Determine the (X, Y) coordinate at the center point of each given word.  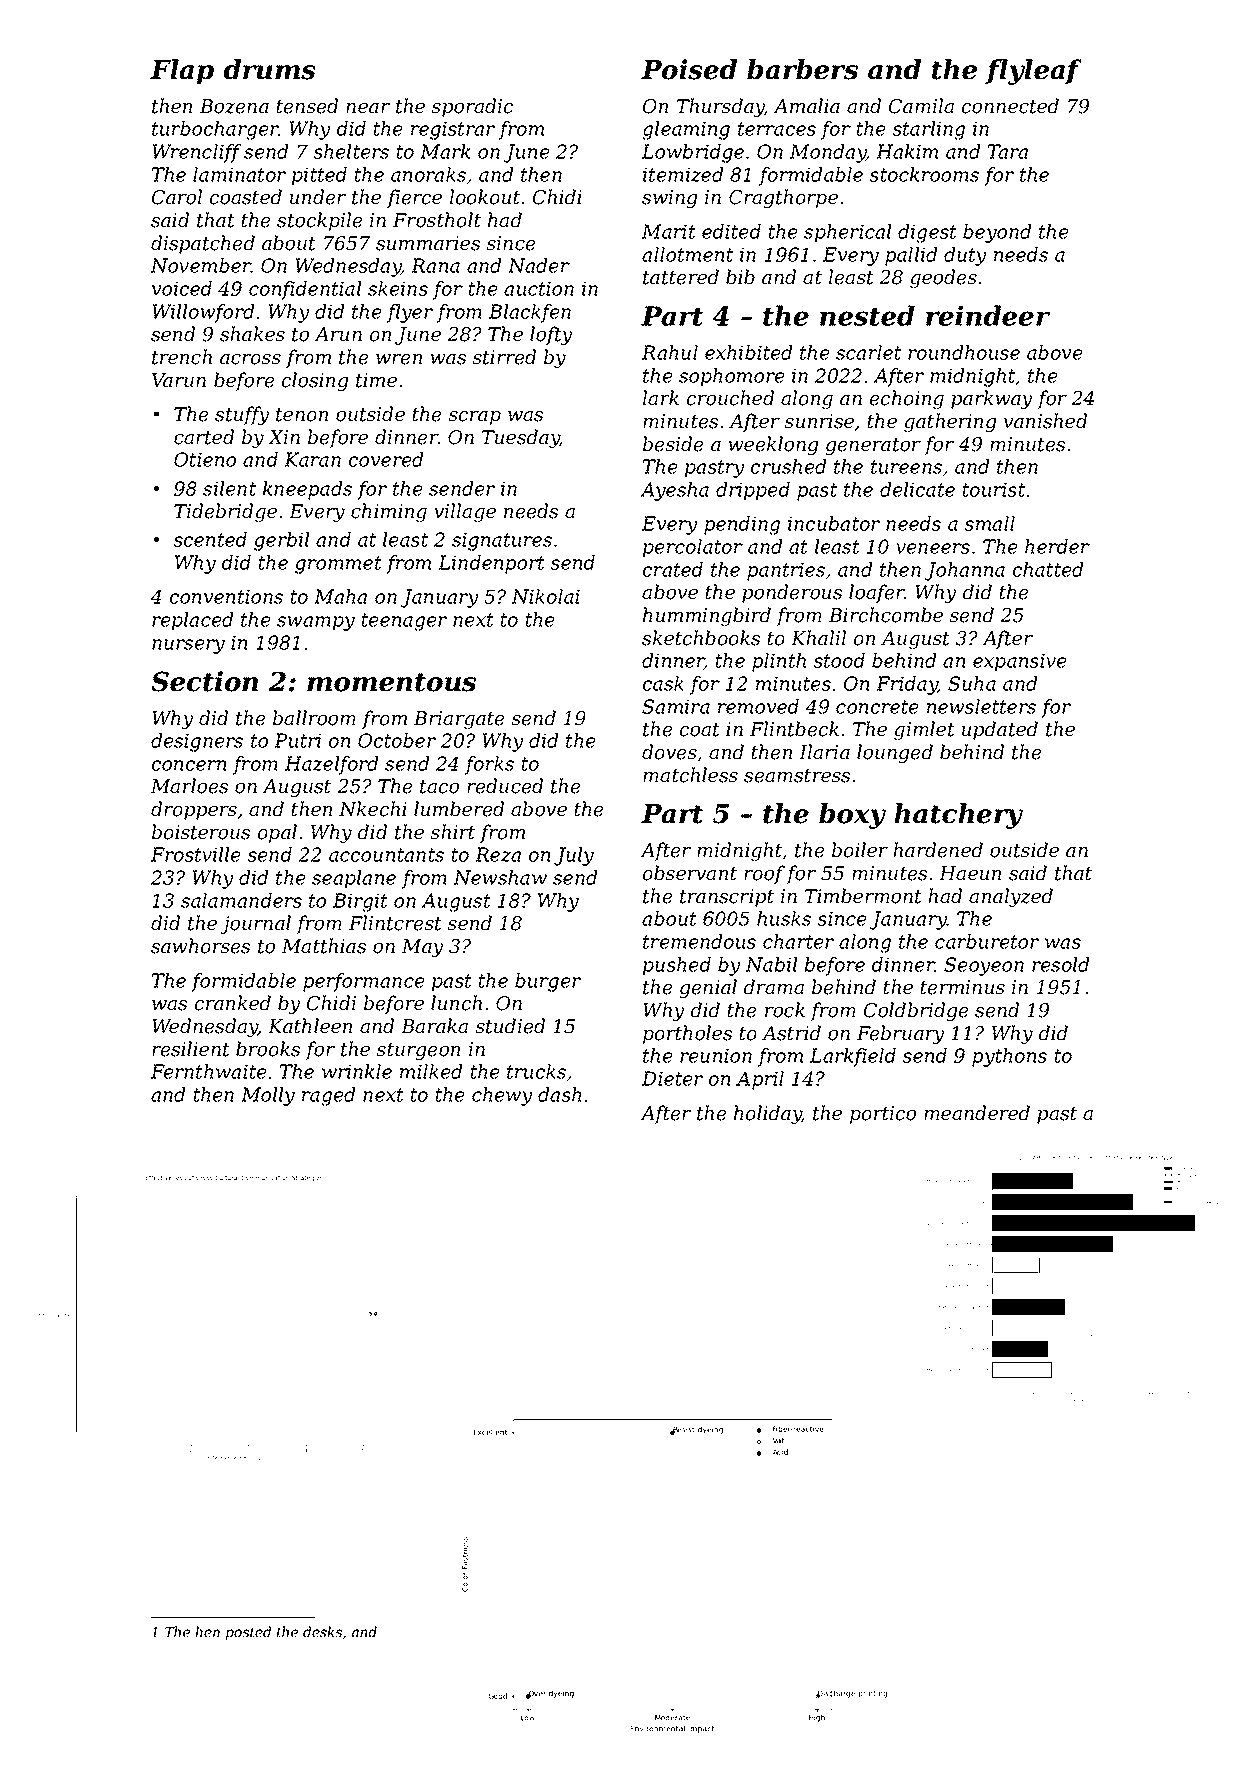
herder (1057, 546)
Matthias (324, 946)
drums (270, 69)
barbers (802, 69)
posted (248, 1633)
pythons (1009, 1057)
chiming (389, 512)
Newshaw (500, 877)
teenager (404, 622)
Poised (689, 69)
